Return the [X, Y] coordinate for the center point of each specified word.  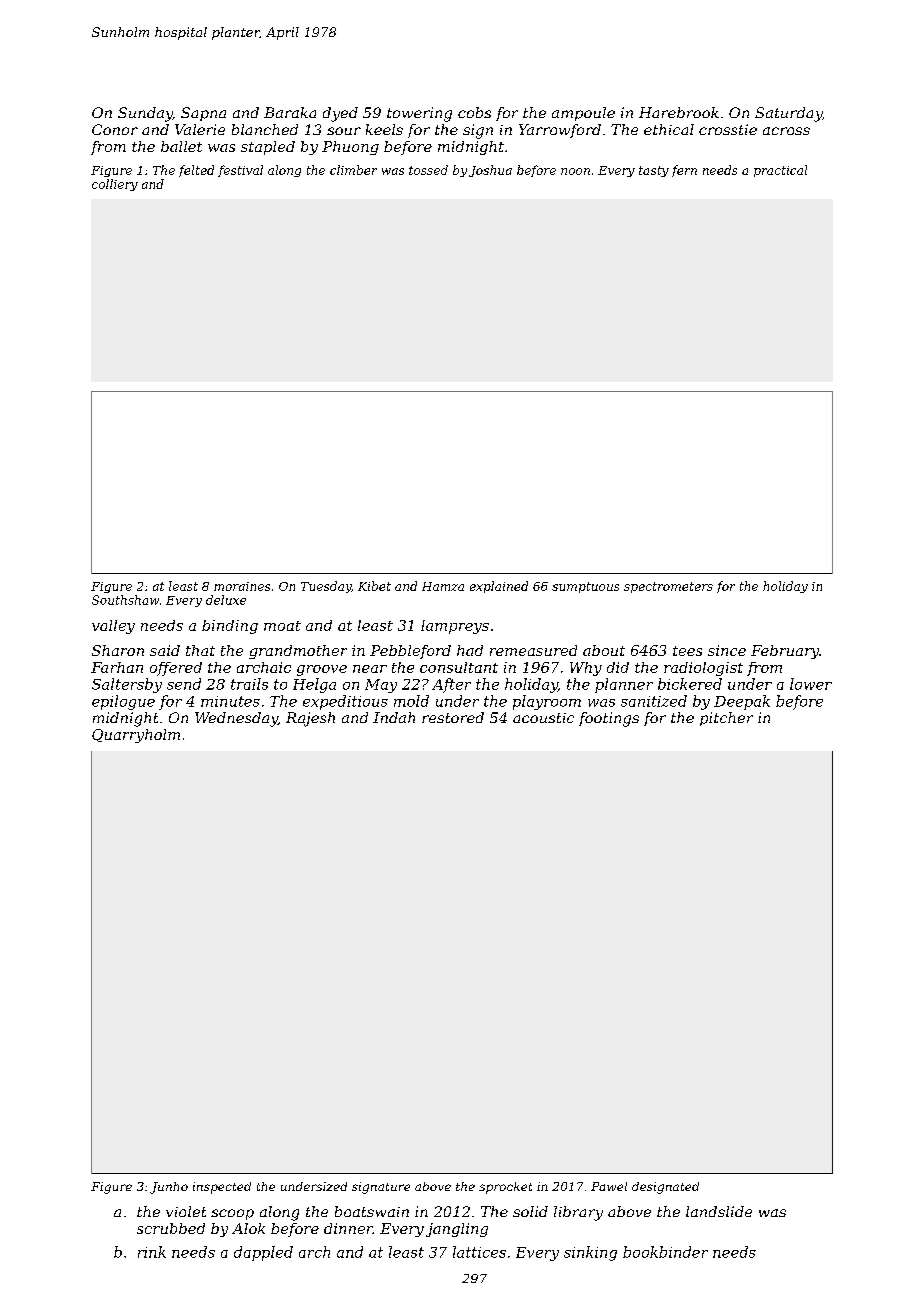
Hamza [443, 586]
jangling [457, 1230]
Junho [169, 1188]
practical [780, 171]
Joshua [490, 171]
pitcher [726, 719]
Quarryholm [136, 736]
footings [609, 719]
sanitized [654, 701]
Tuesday [326, 587]
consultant [459, 667]
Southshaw [125, 600]
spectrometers [668, 587]
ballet [181, 146]
